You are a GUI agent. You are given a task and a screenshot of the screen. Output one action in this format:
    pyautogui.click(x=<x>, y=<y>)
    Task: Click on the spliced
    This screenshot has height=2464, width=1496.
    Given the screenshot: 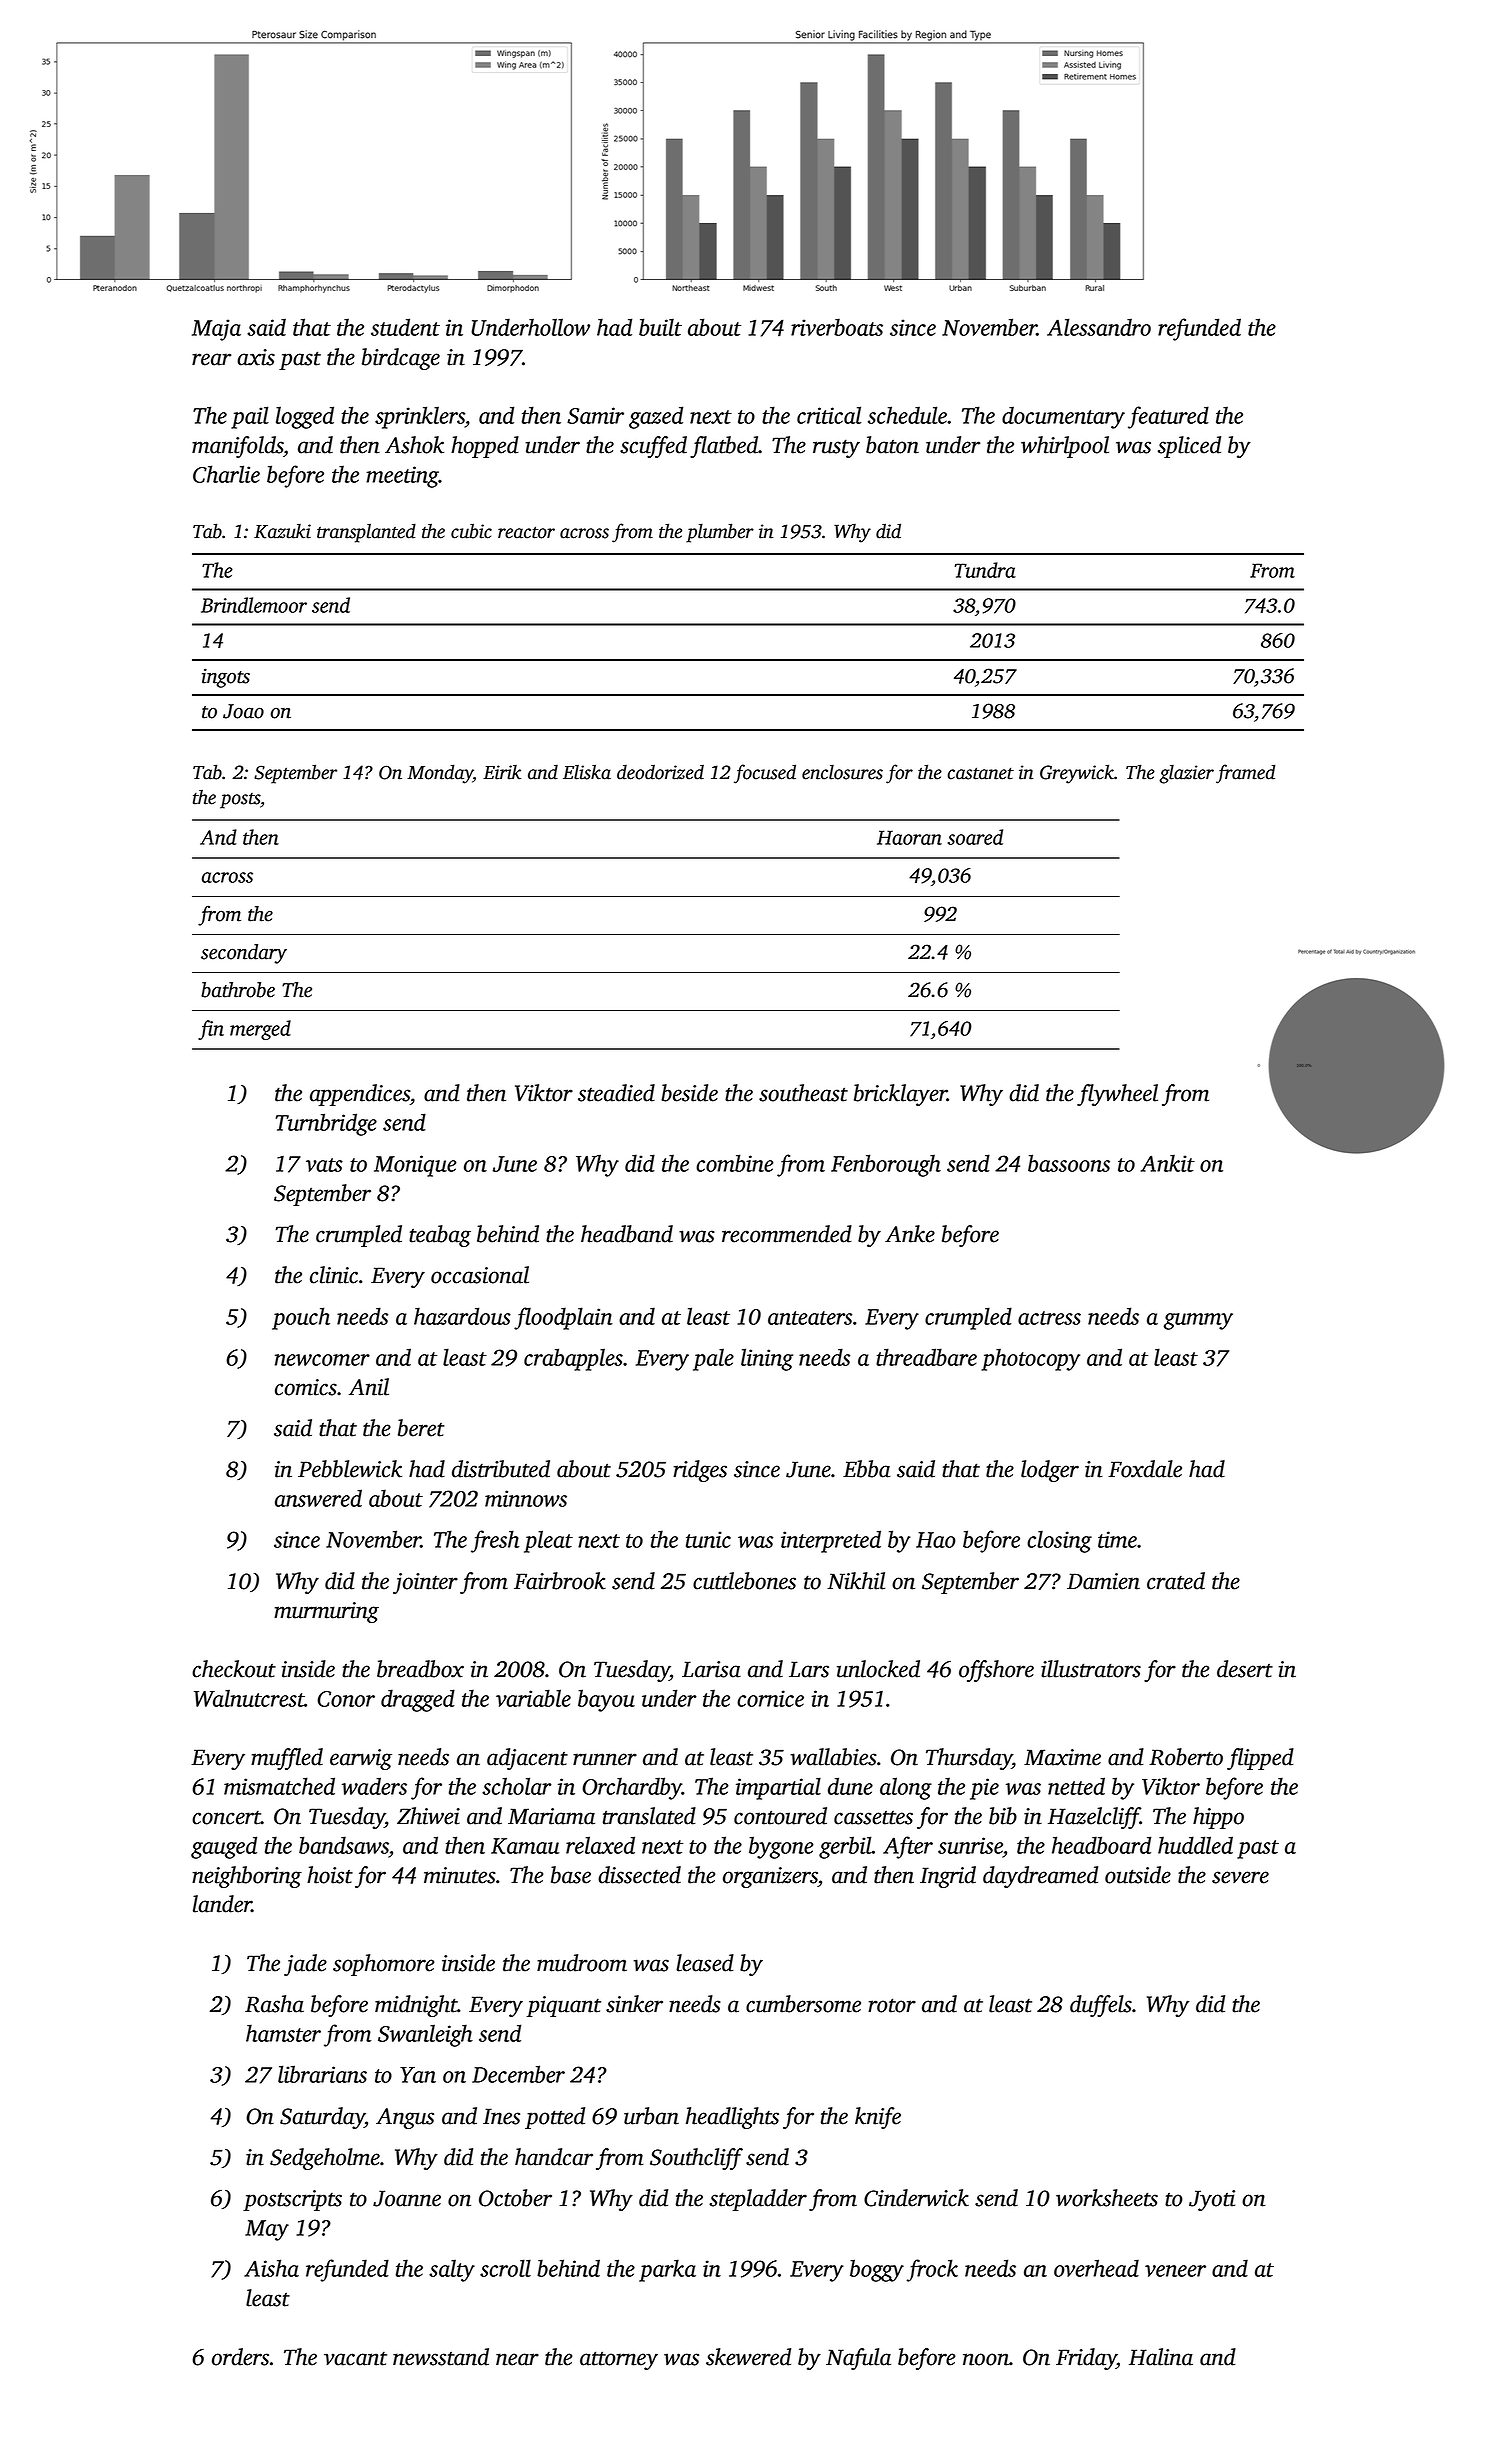 What is the action you would take?
    pyautogui.click(x=1189, y=447)
